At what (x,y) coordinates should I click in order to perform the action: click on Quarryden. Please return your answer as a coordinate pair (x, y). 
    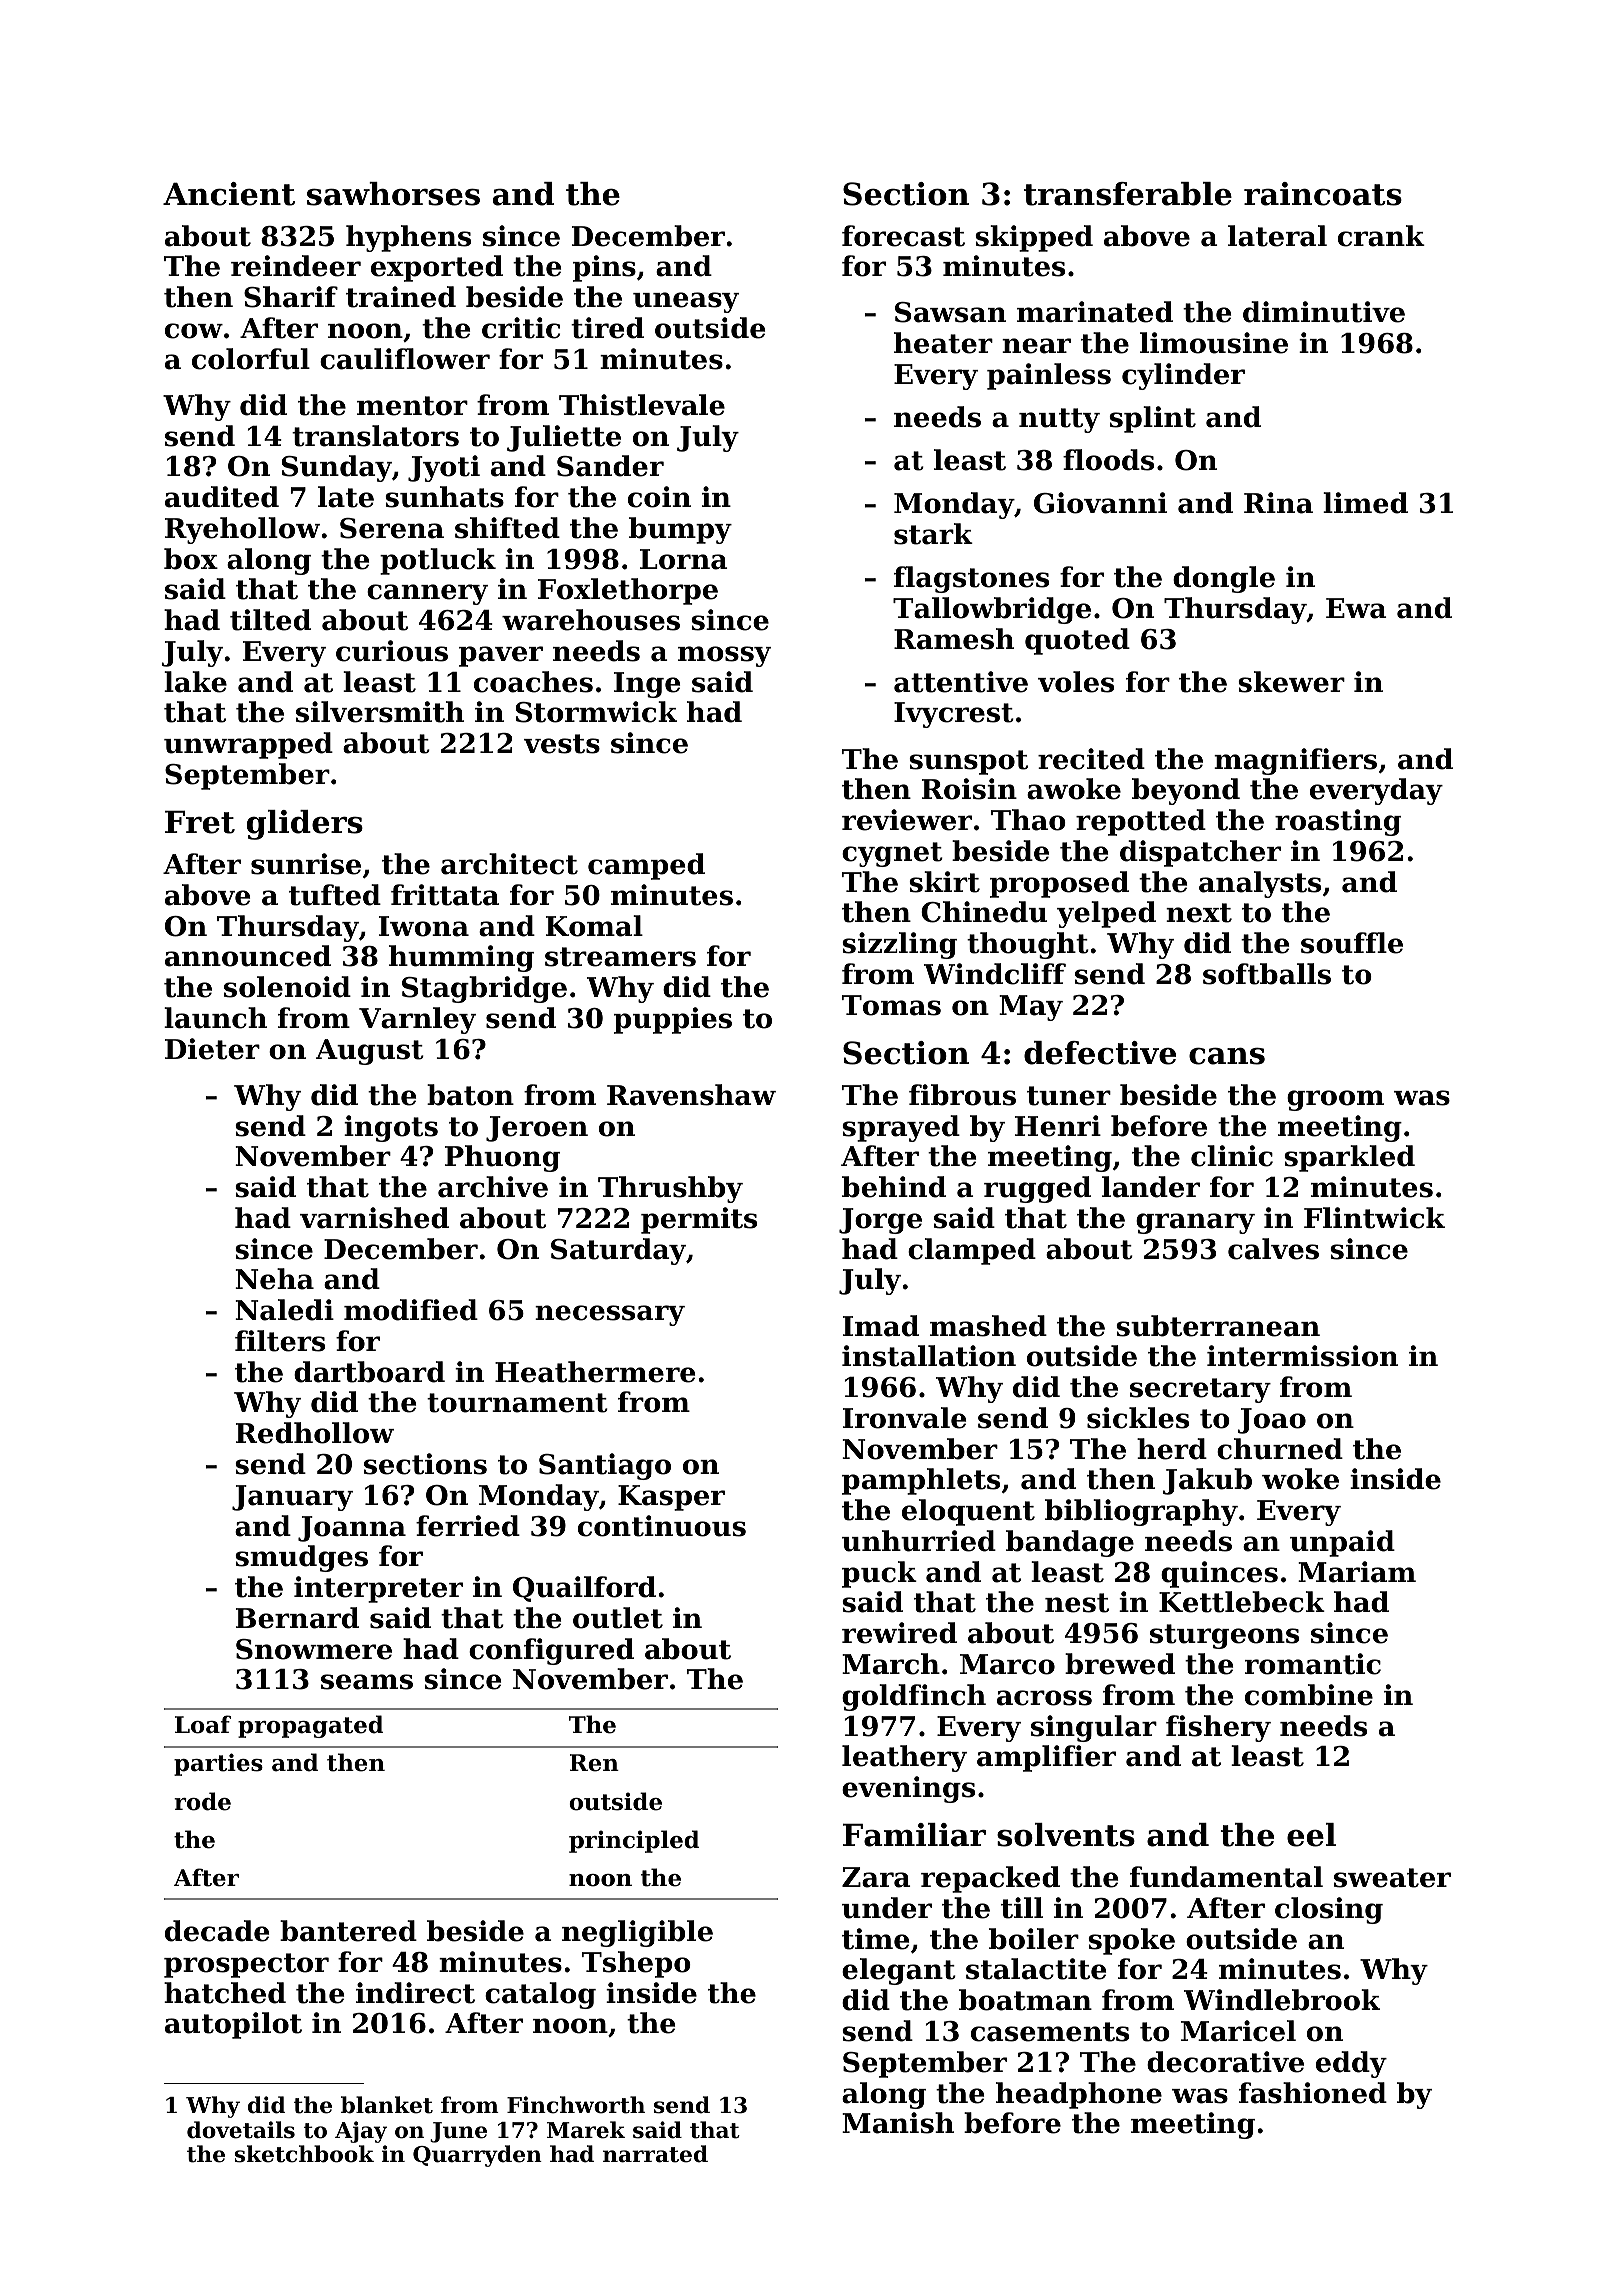
    Looking at the image, I should click on (477, 2156).
